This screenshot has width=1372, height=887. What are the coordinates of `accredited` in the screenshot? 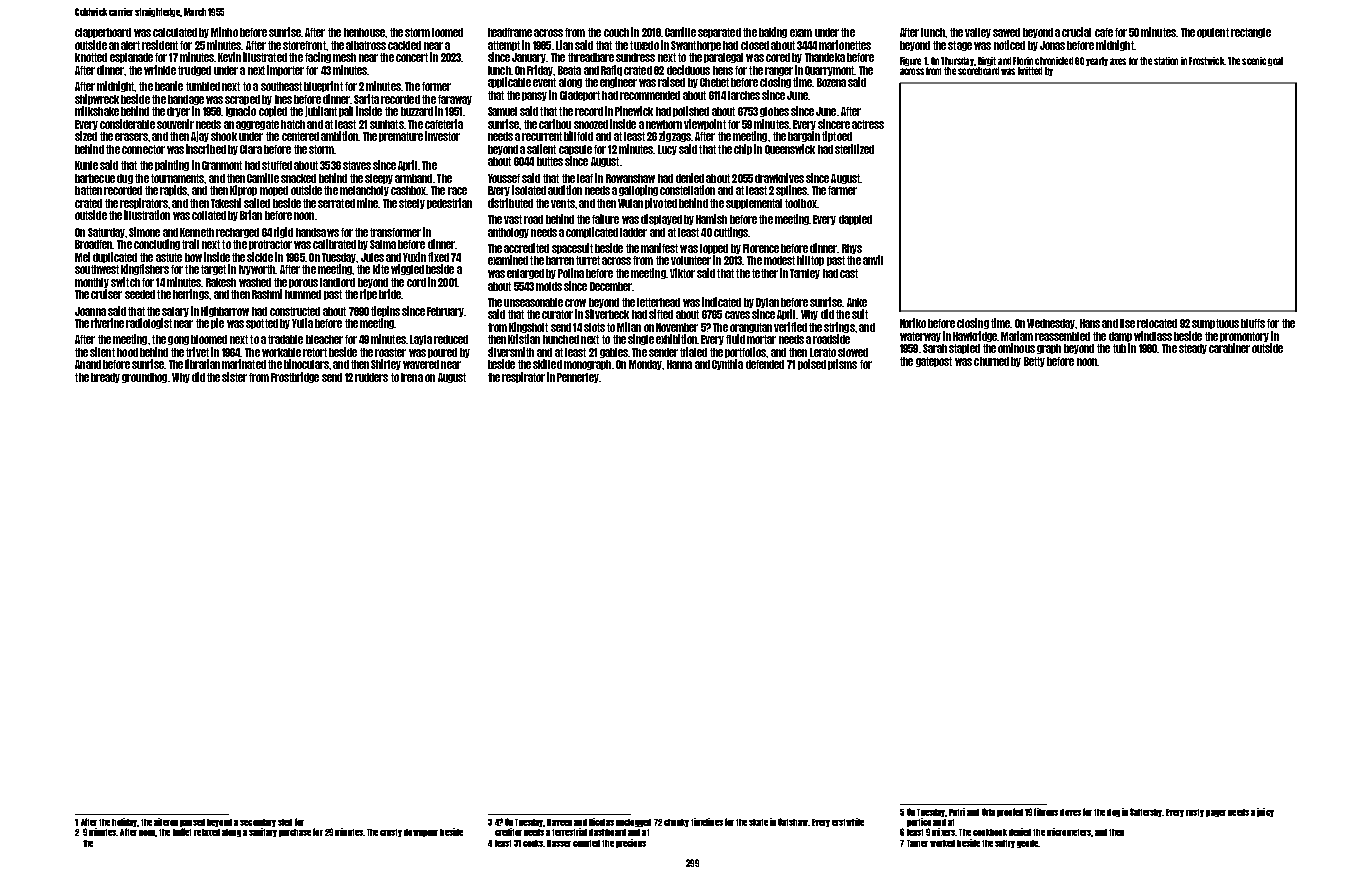 It's located at (526, 248).
